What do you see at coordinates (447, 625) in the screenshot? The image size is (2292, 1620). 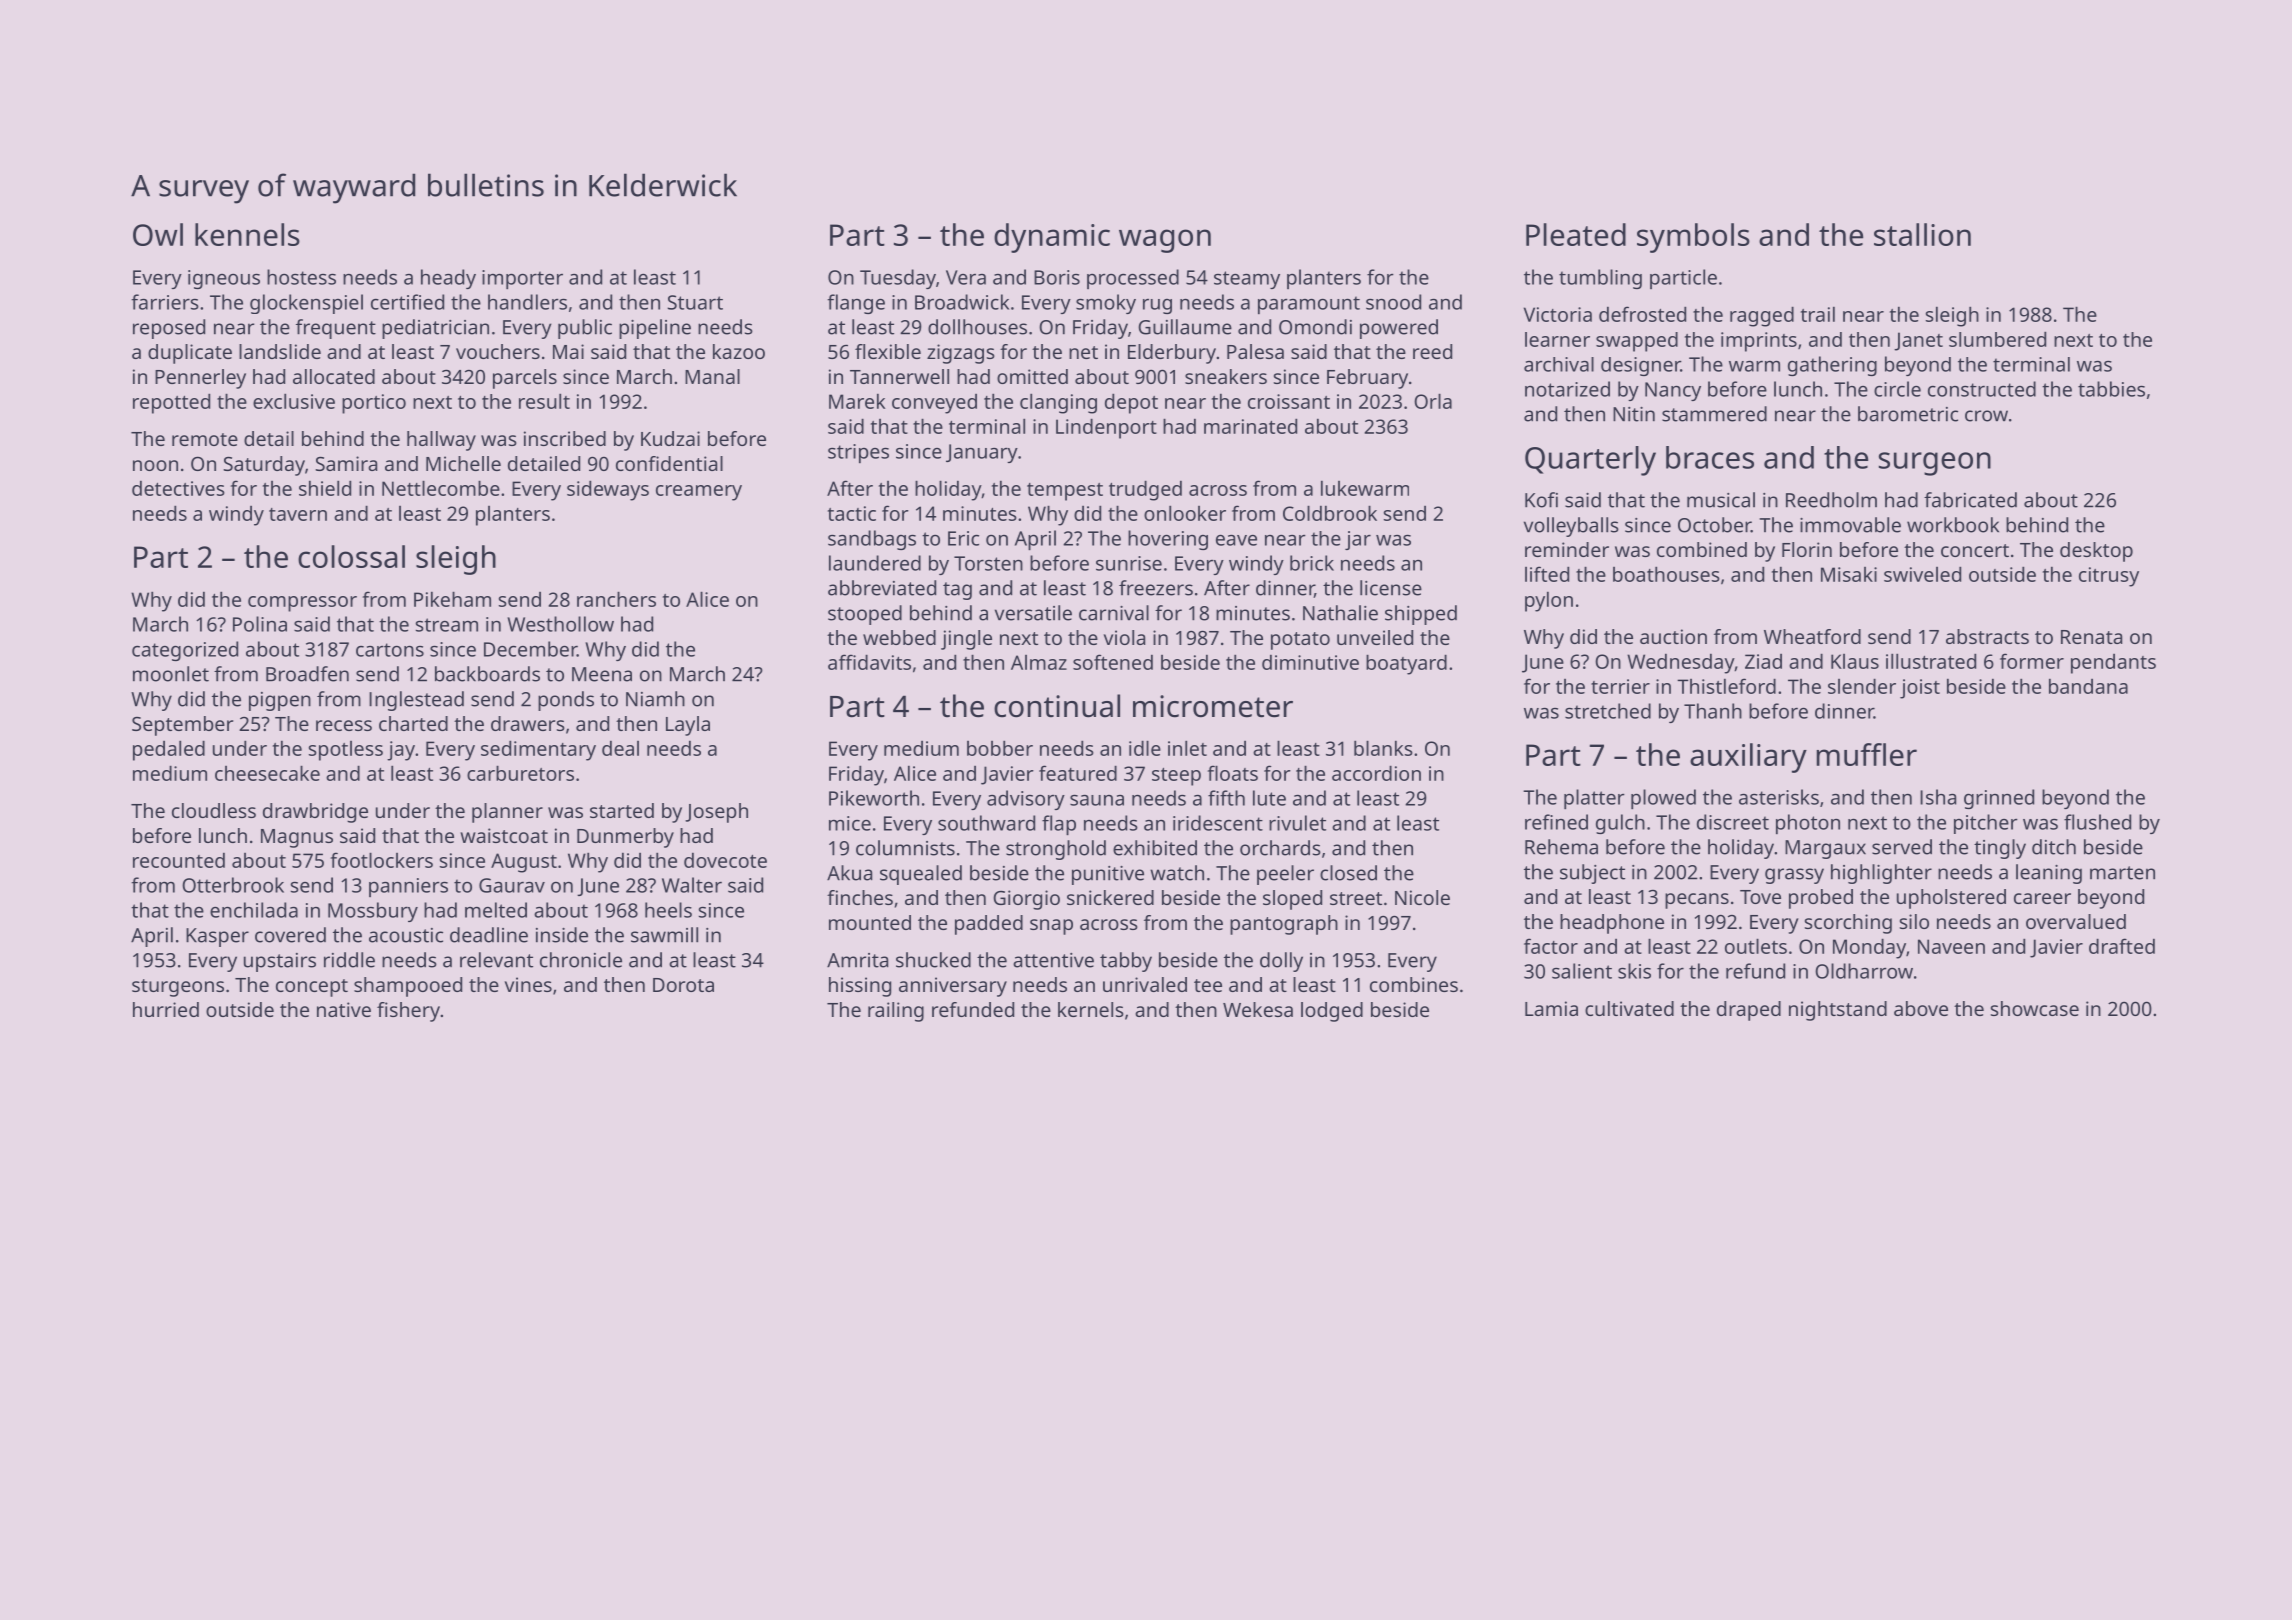 I see `stream` at bounding box center [447, 625].
